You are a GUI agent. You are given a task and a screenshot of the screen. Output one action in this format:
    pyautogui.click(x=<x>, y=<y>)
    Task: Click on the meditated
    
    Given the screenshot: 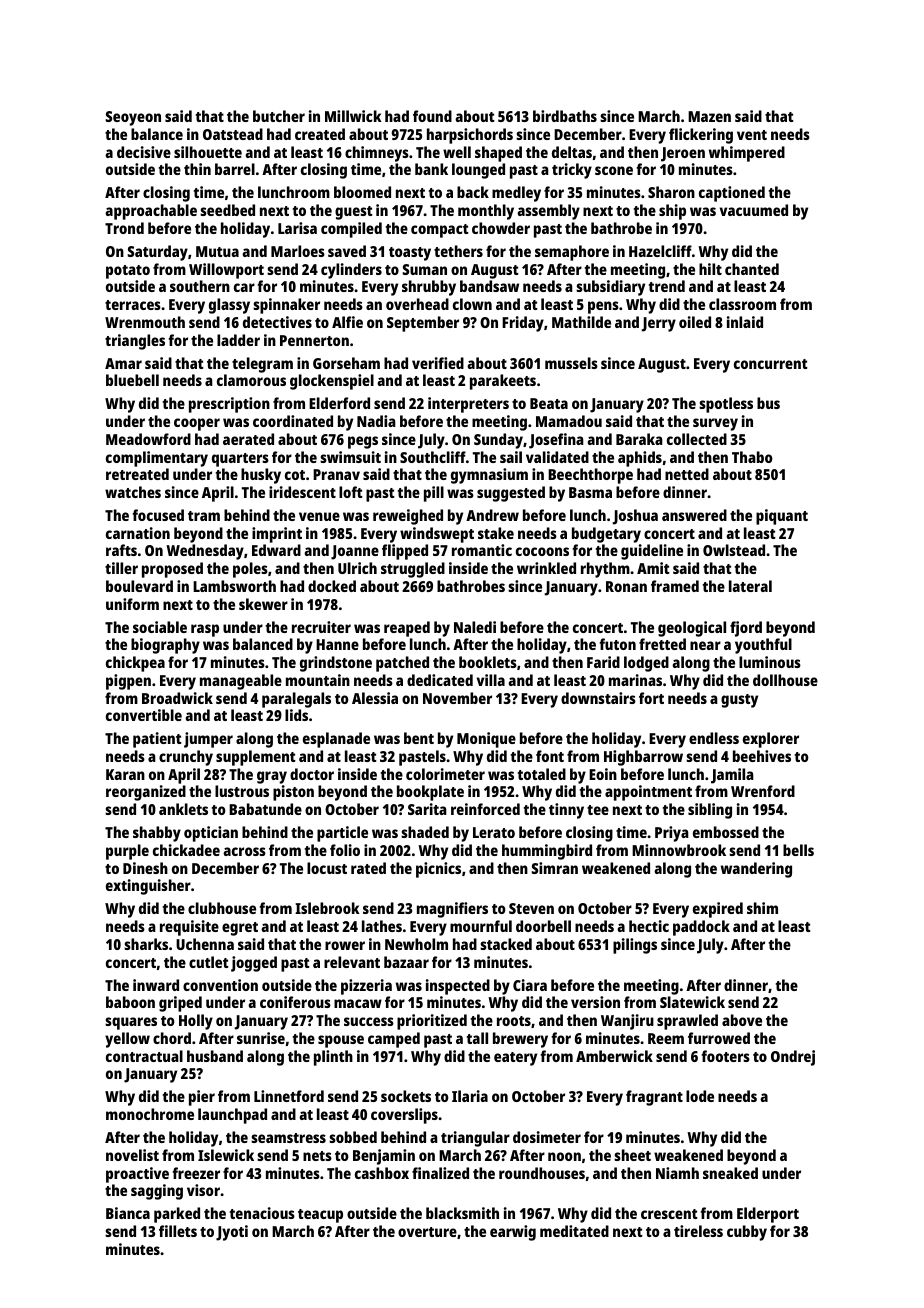 What is the action you would take?
    pyautogui.click(x=574, y=1231)
